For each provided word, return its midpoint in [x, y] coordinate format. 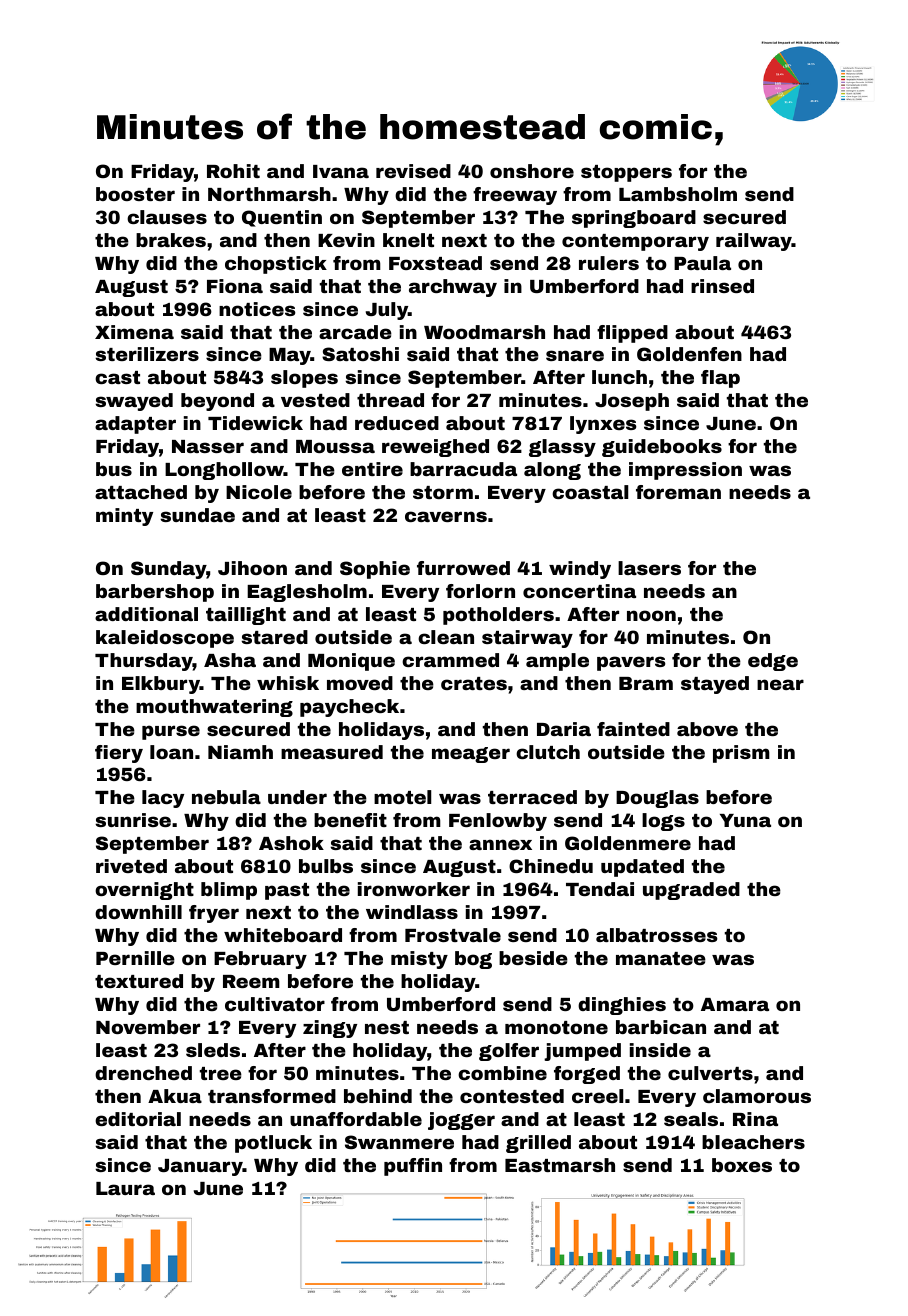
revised [413, 171]
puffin [413, 1167]
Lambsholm [678, 194]
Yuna [745, 820]
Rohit [233, 171]
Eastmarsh [560, 1165]
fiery [119, 754]
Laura [125, 1188]
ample [557, 662]
